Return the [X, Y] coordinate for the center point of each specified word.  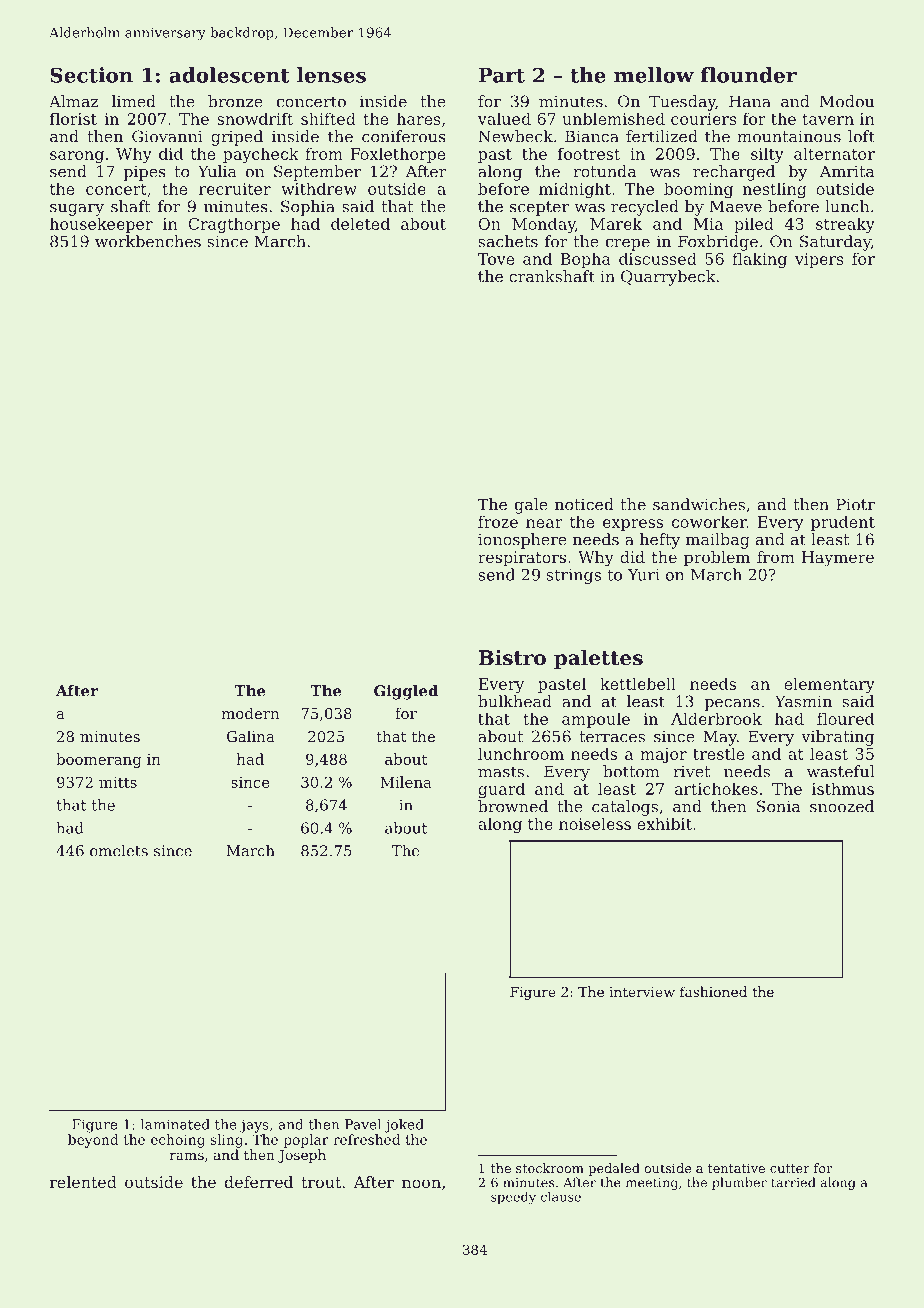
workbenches [148, 241]
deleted [360, 223]
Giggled [406, 692]
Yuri [644, 575]
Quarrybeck [668, 278]
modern [250, 713]
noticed [584, 504]
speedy [513, 1197]
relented [83, 1182]
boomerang [99, 760]
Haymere [838, 559]
